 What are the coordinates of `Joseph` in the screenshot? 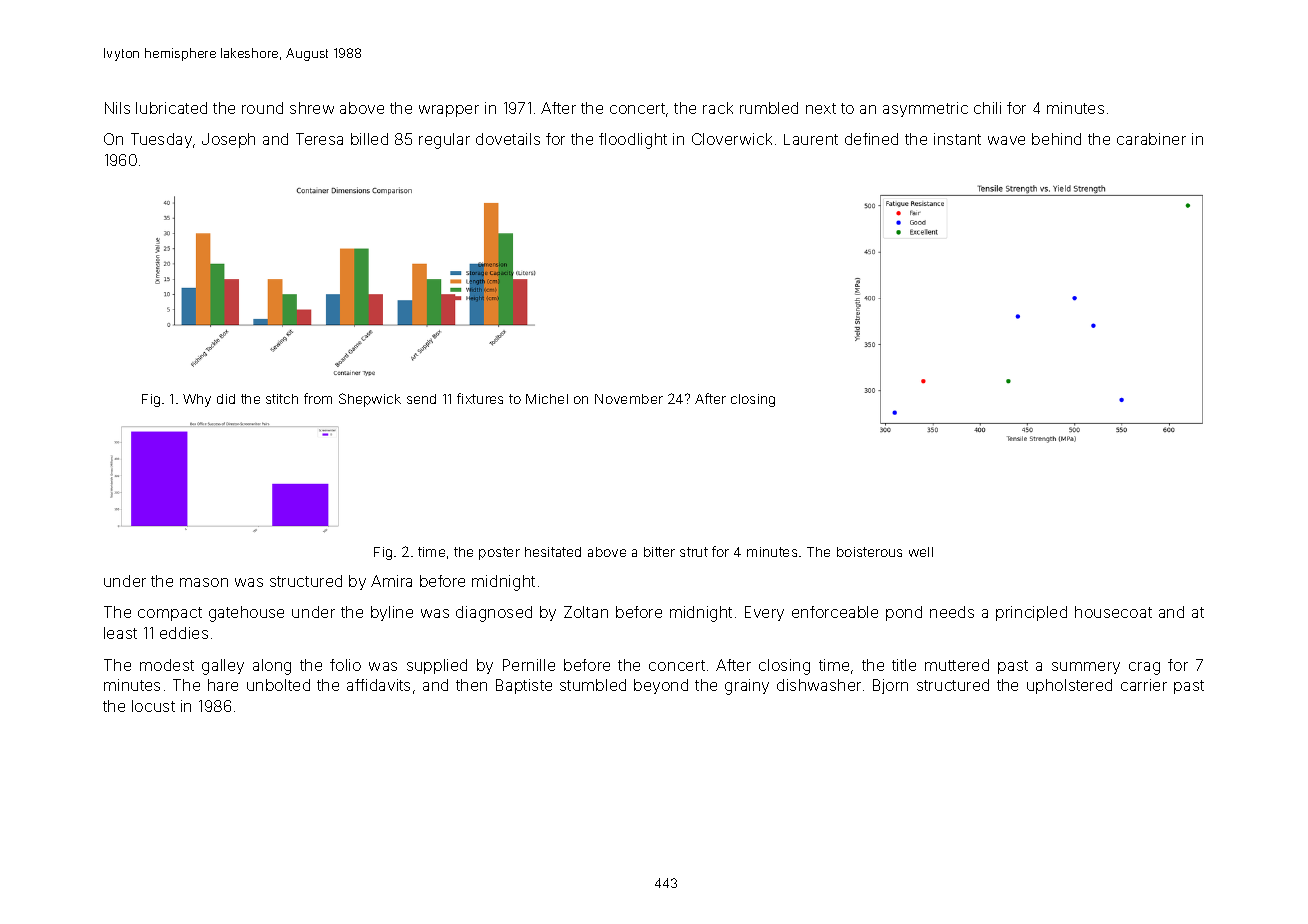 It's located at (228, 140).
